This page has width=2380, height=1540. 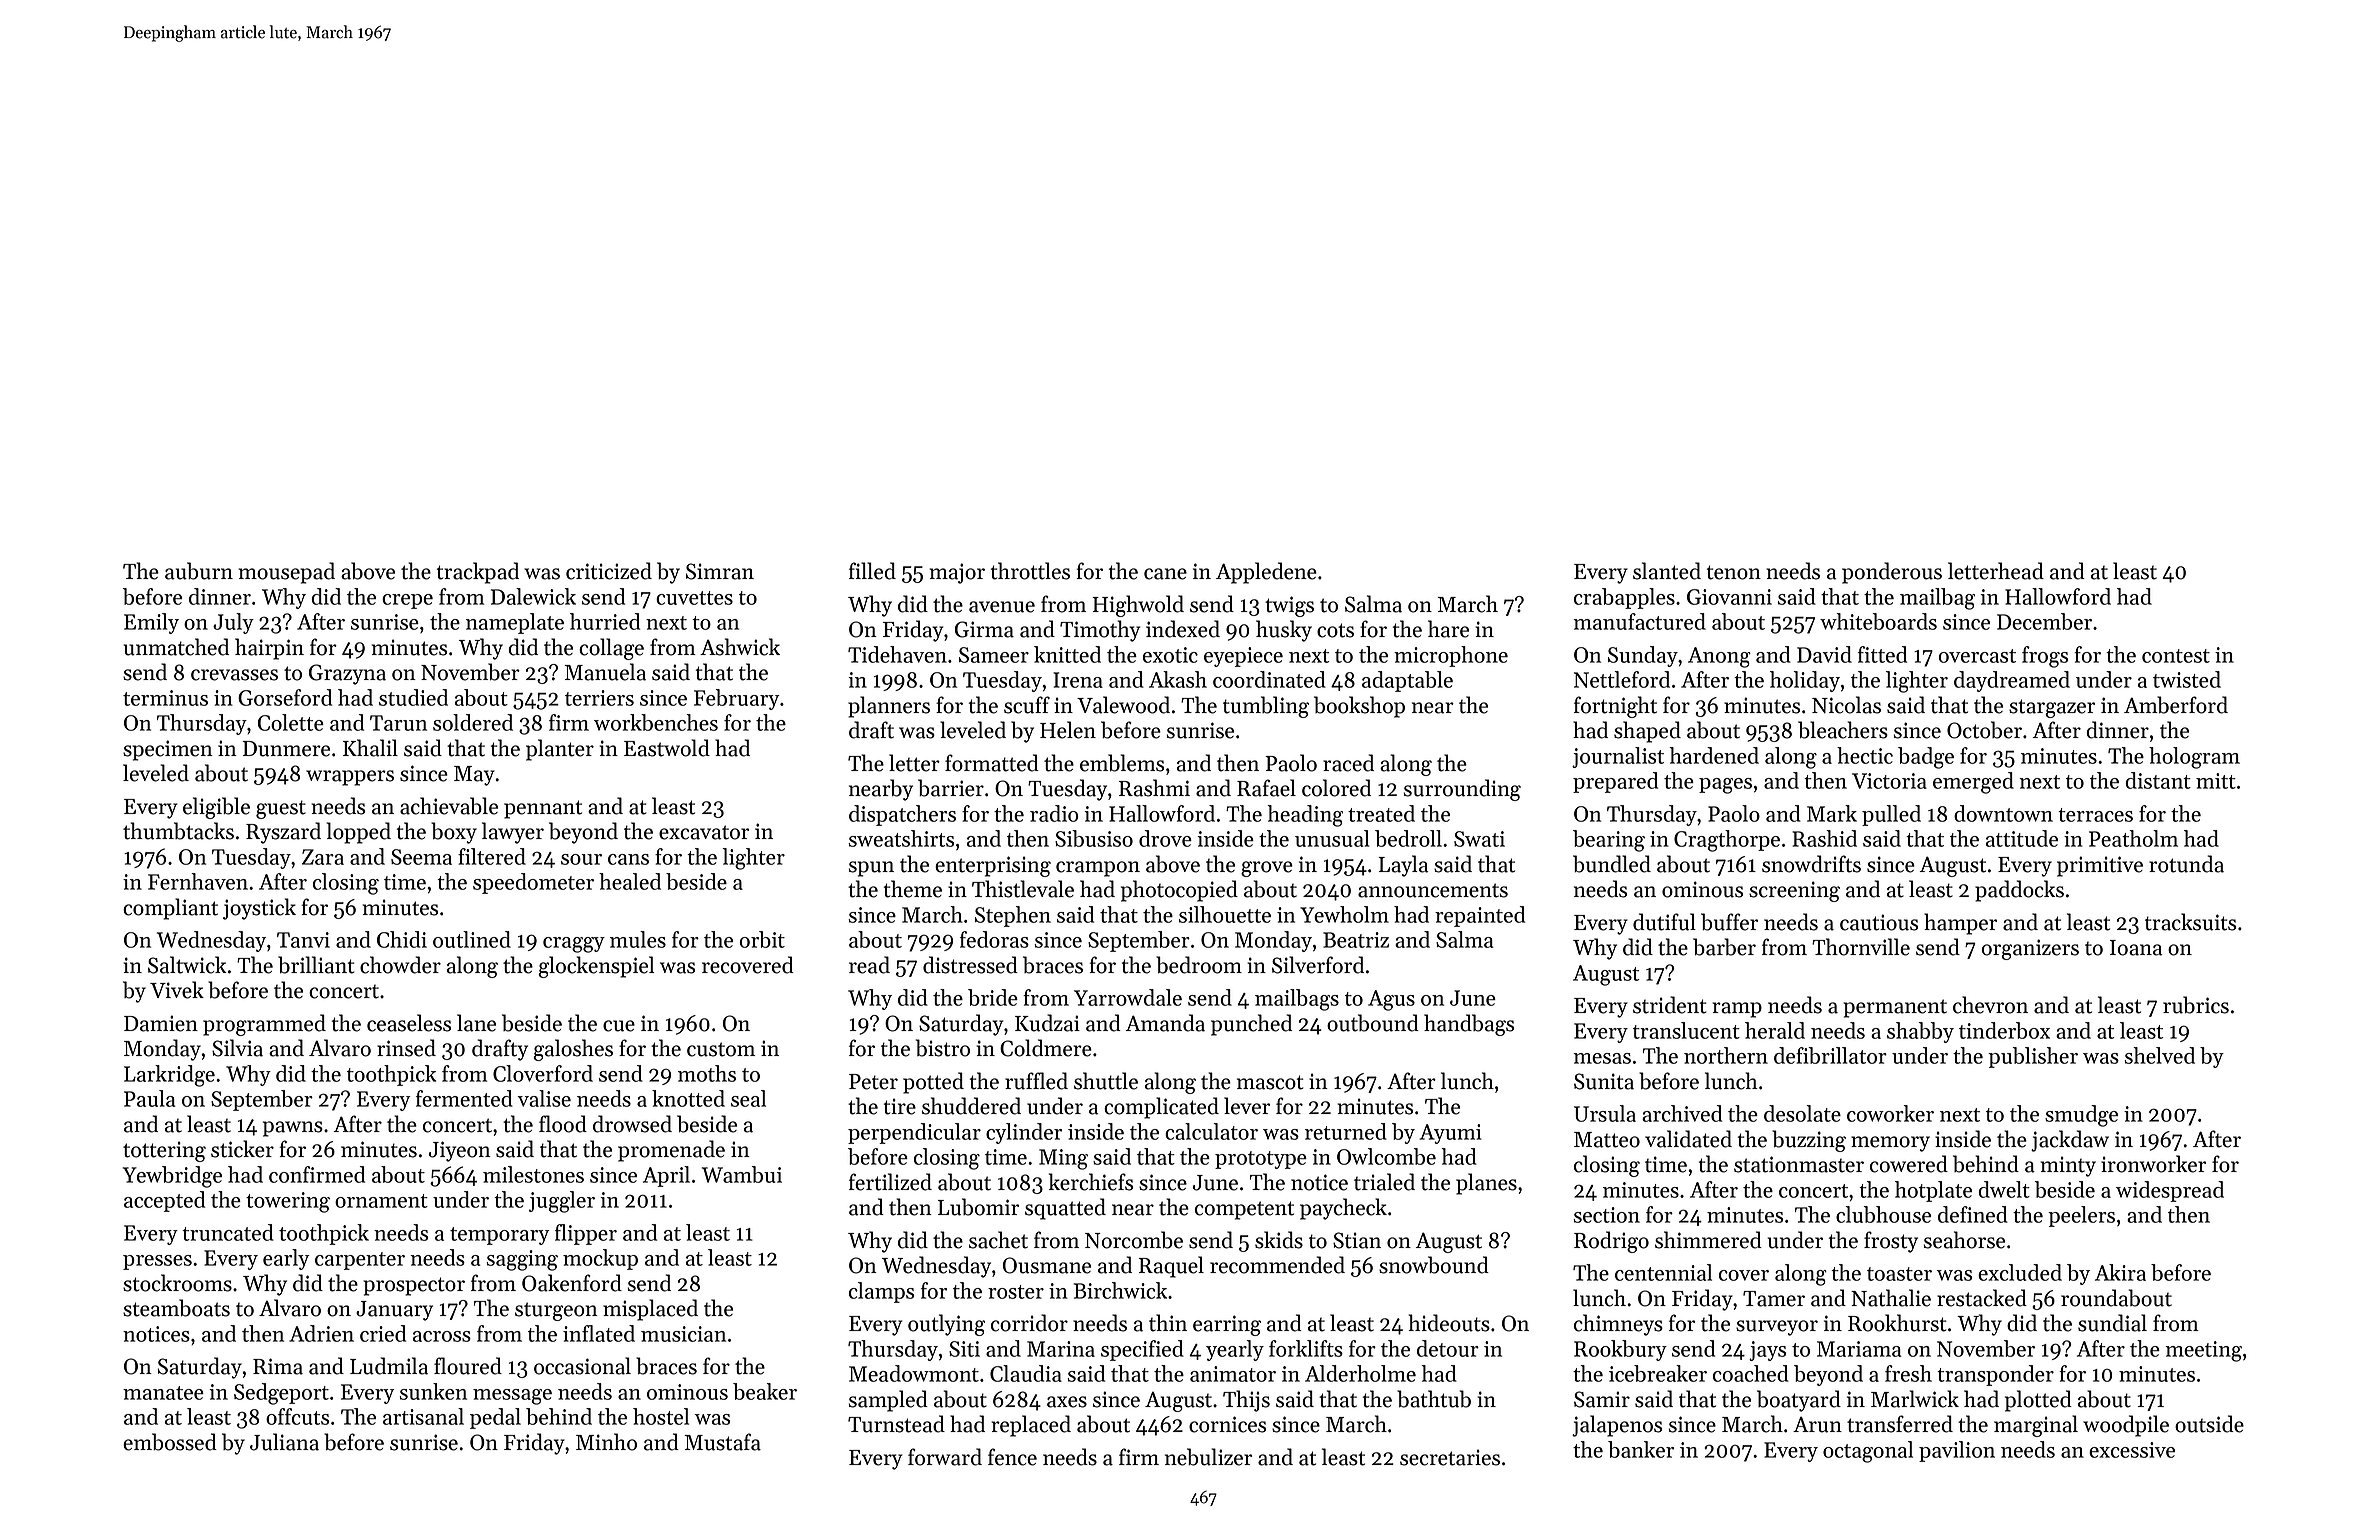 What do you see at coordinates (572, 1283) in the page?
I see `Oakenford` at bounding box center [572, 1283].
